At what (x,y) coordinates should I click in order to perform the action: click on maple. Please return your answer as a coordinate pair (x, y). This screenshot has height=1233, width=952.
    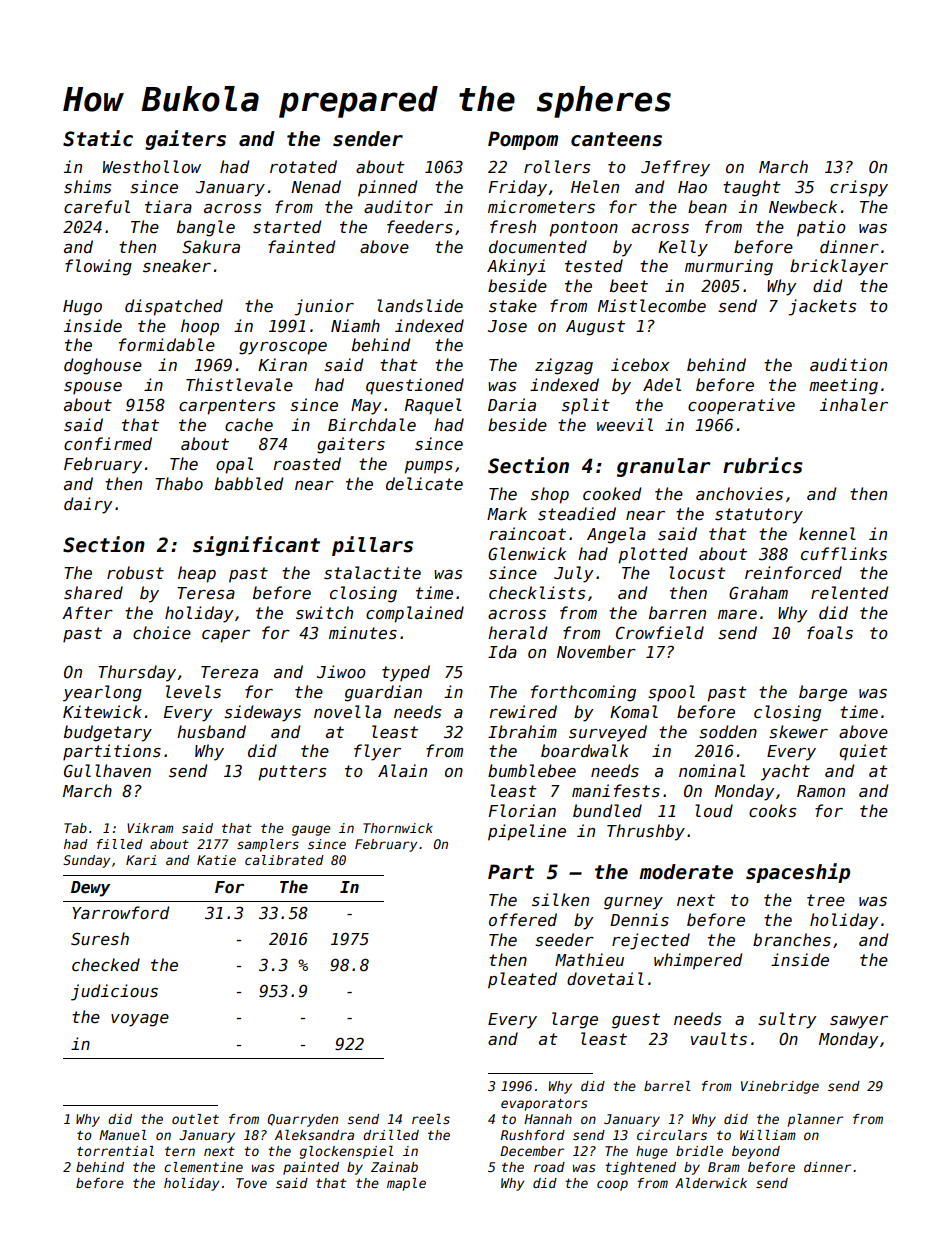
    Looking at the image, I should click on (406, 1184).
